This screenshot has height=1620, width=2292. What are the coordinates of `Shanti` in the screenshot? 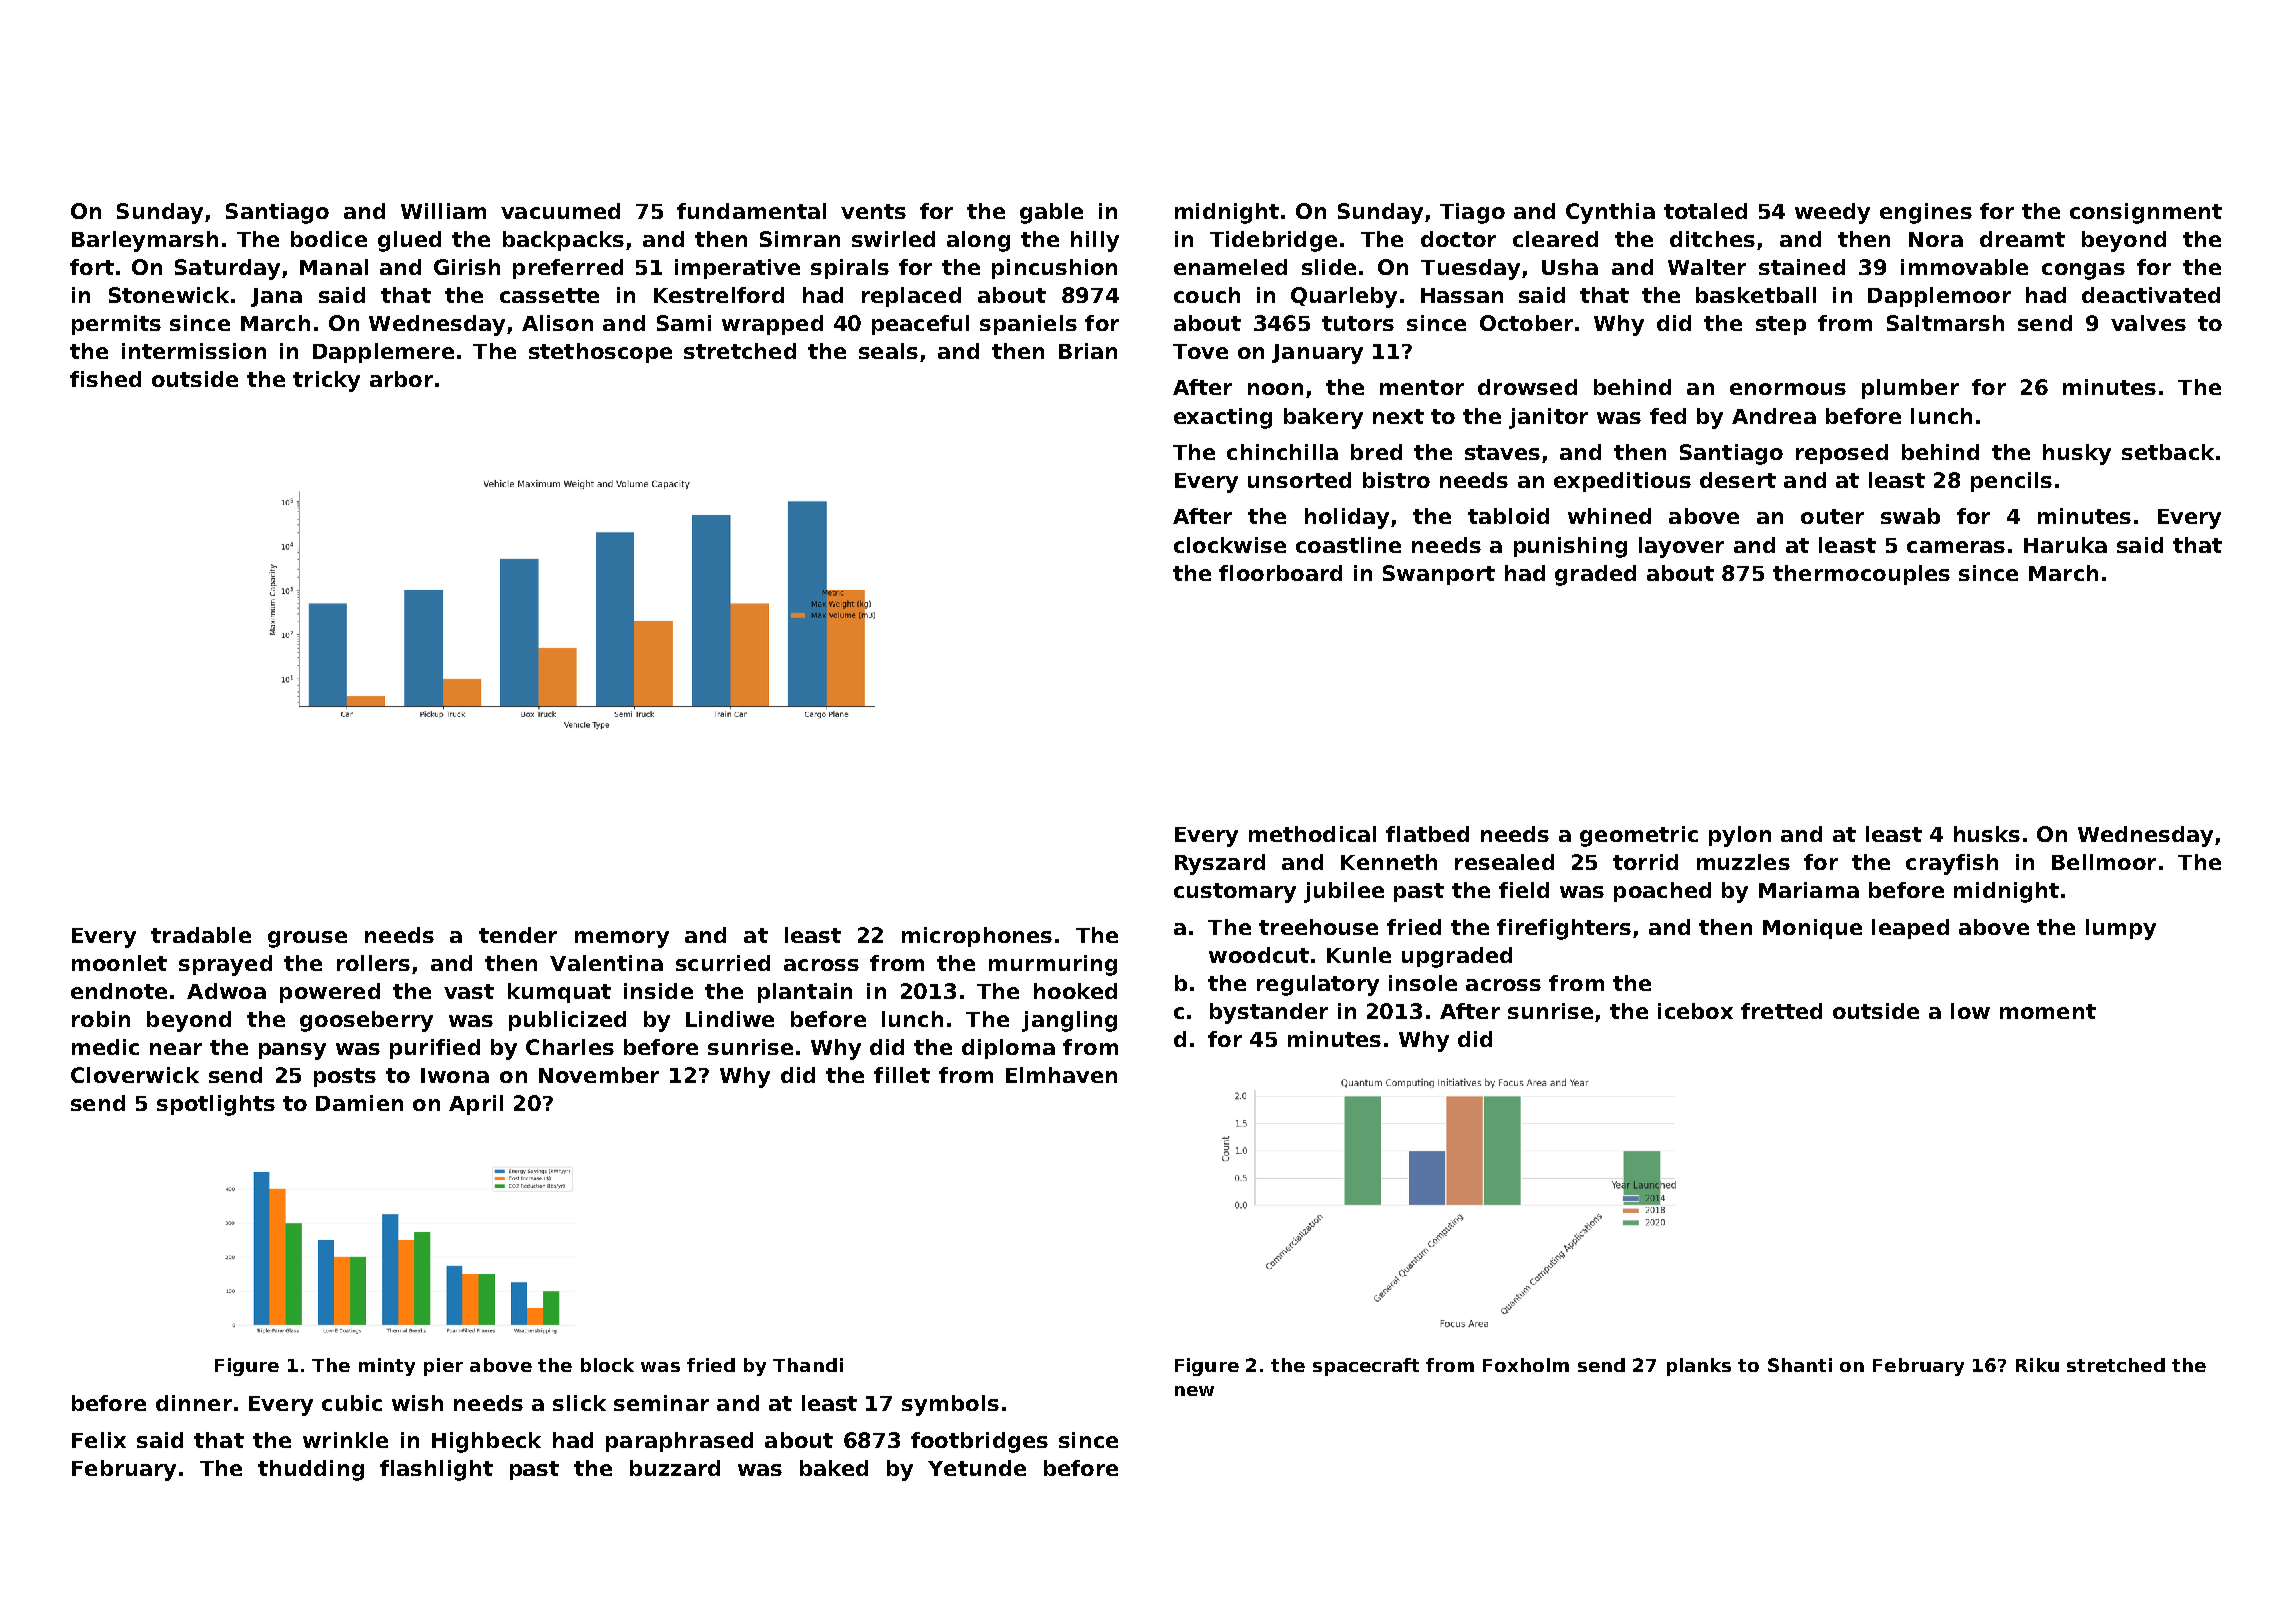 It's located at (1800, 1365).
